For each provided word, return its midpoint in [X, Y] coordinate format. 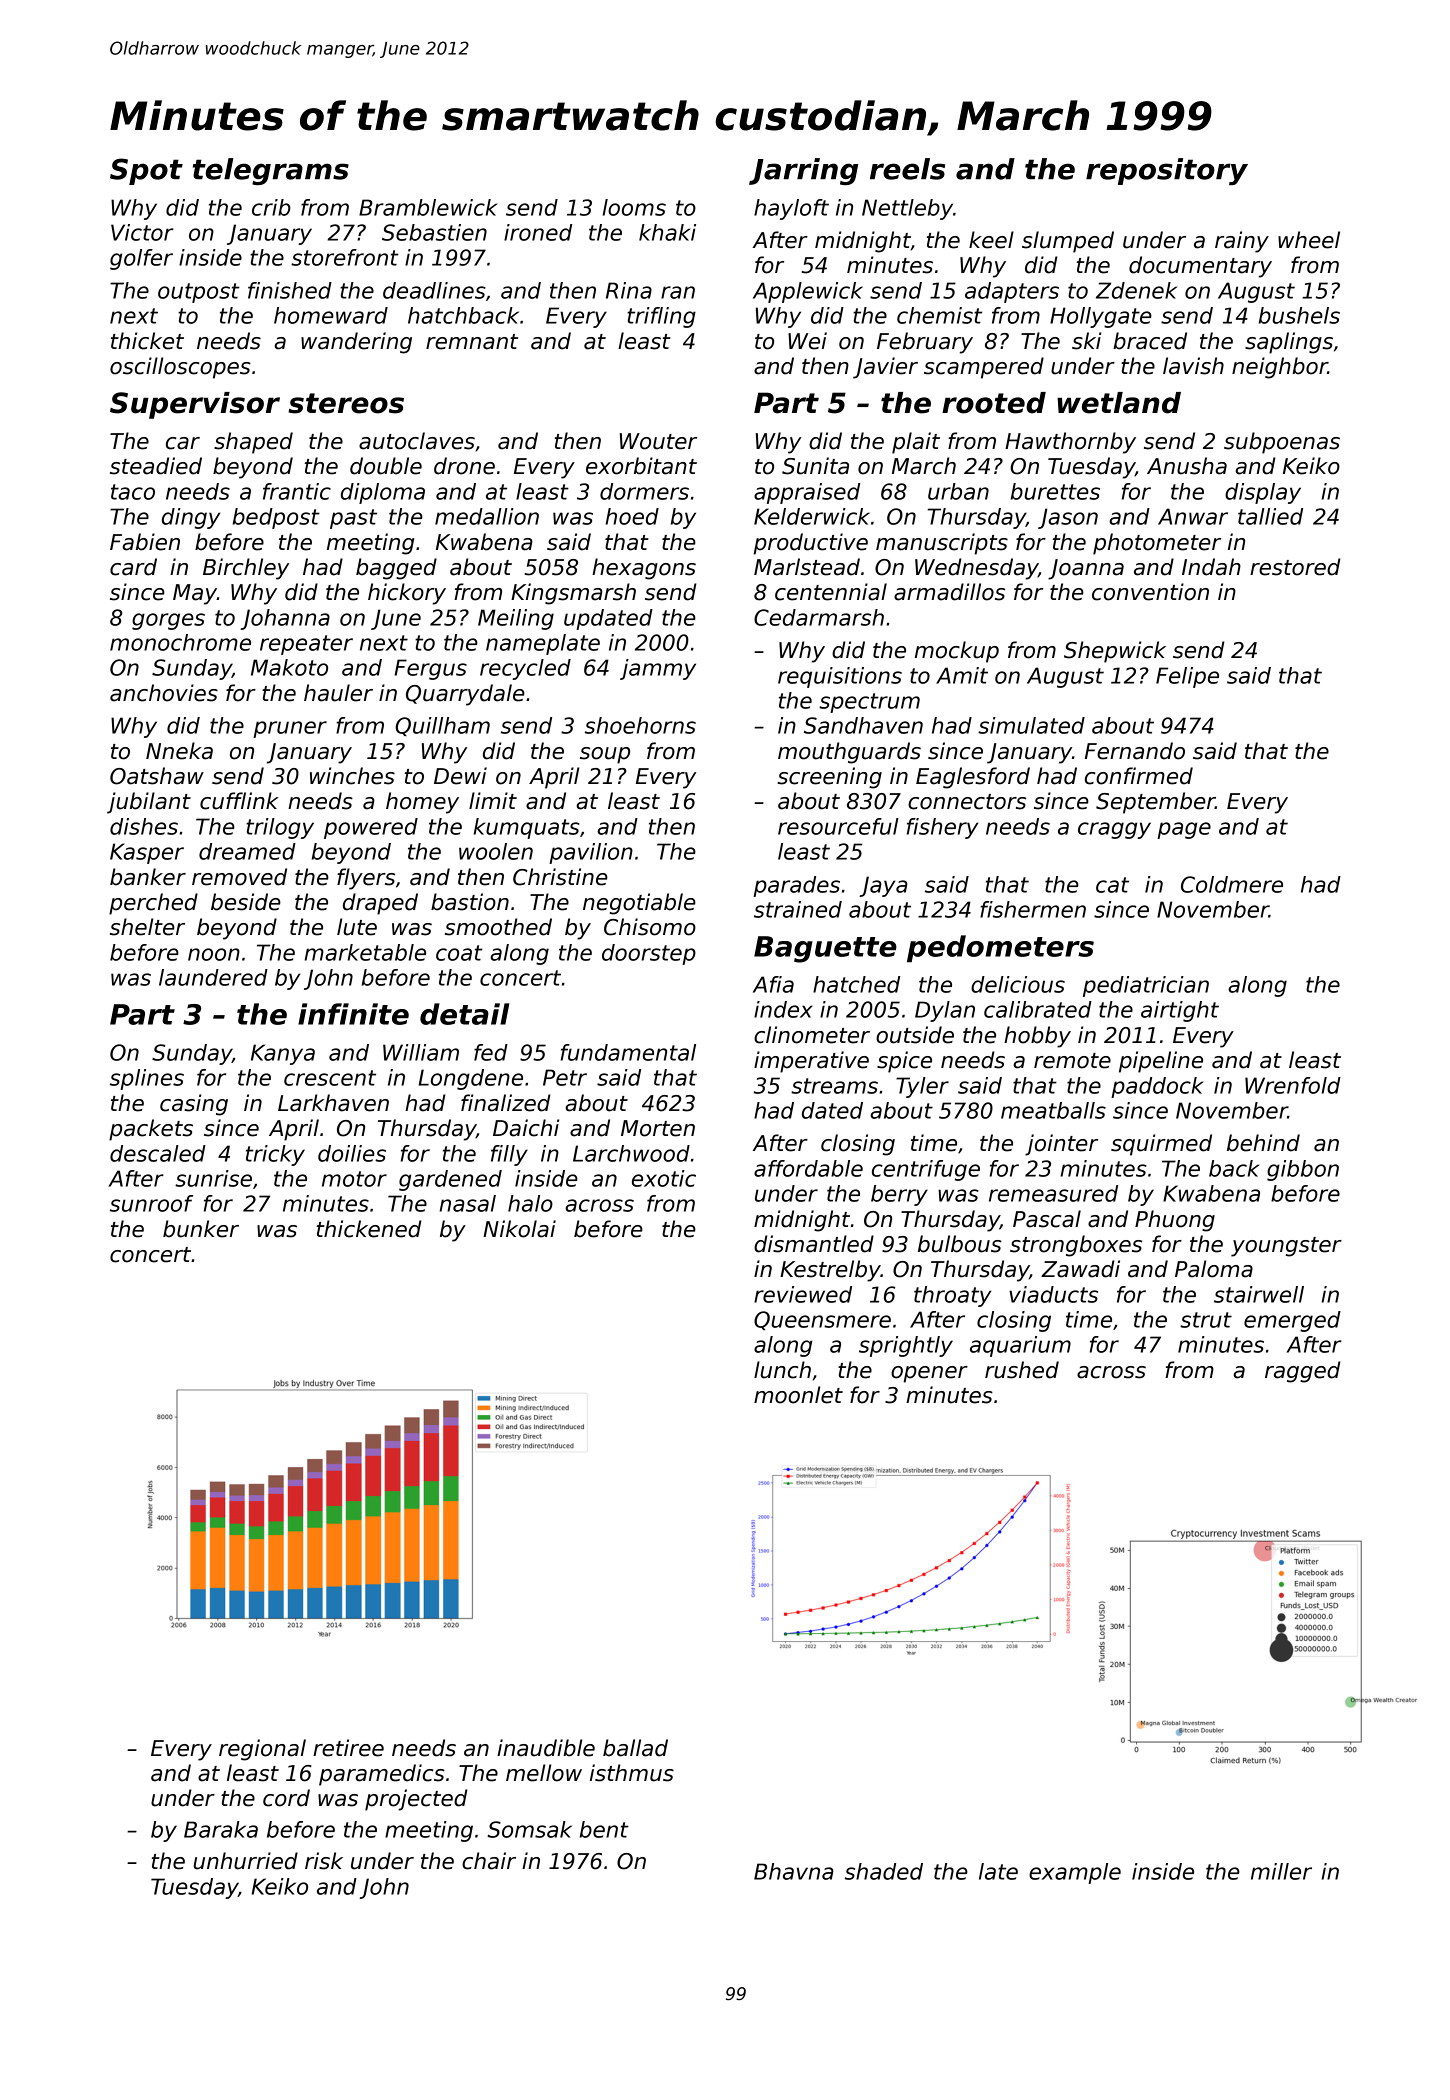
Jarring [803, 171]
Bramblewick [428, 207]
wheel [1309, 240]
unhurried [245, 1861]
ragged [1303, 1372]
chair [489, 1861]
